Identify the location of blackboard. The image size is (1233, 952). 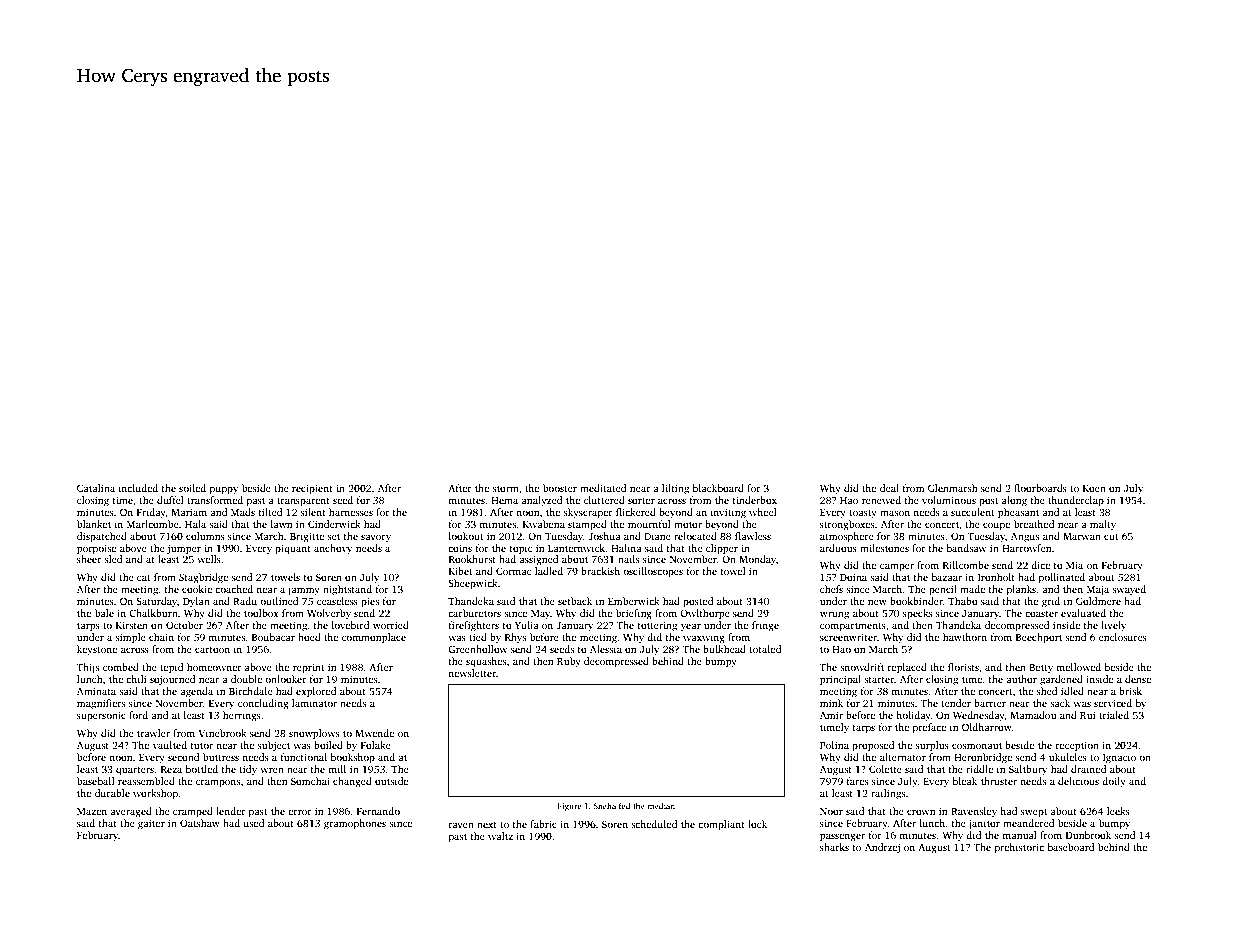
(718, 488).
